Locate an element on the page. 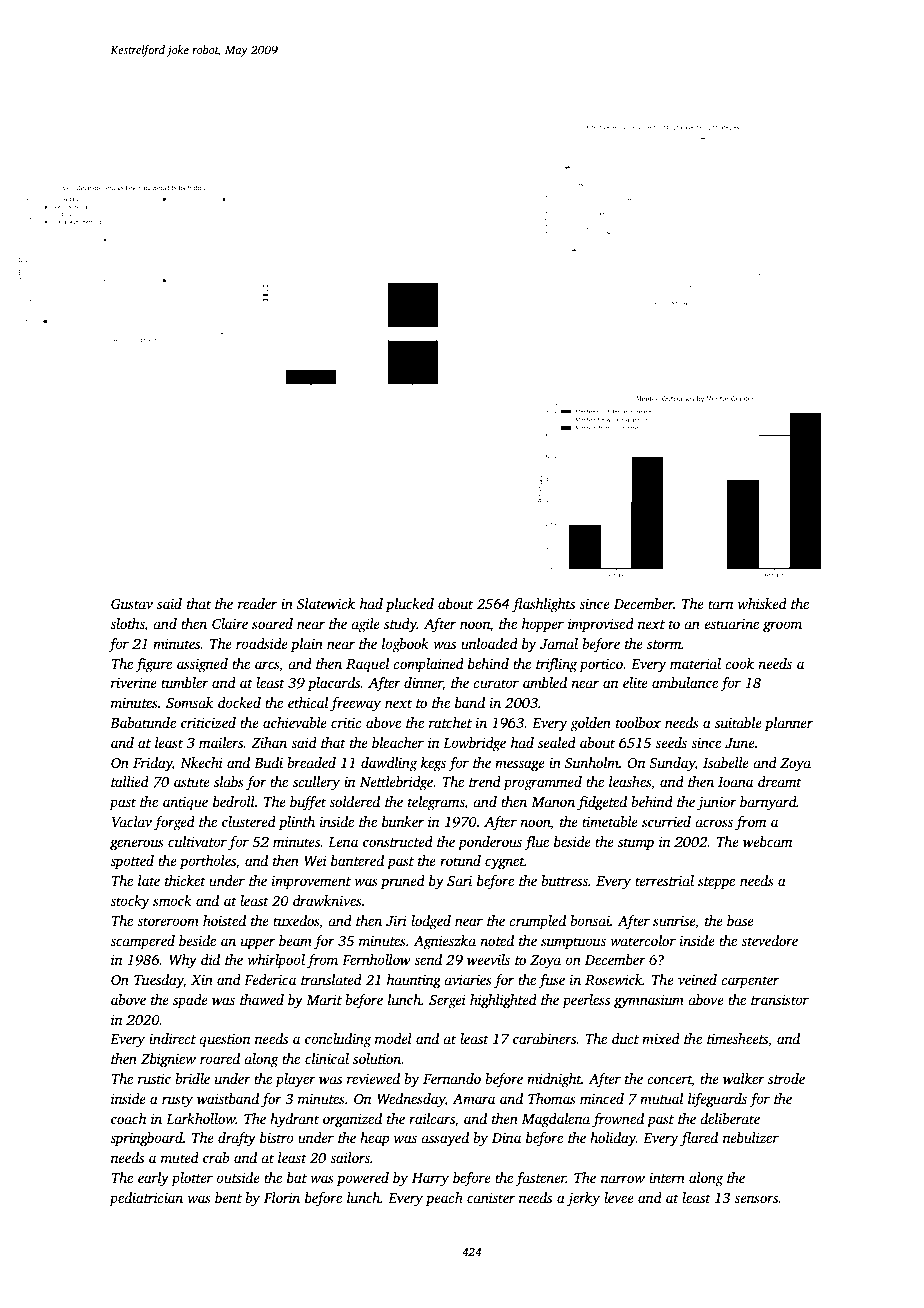 Image resolution: width=924 pixels, height=1308 pixels. mixed is located at coordinates (661, 1038).
